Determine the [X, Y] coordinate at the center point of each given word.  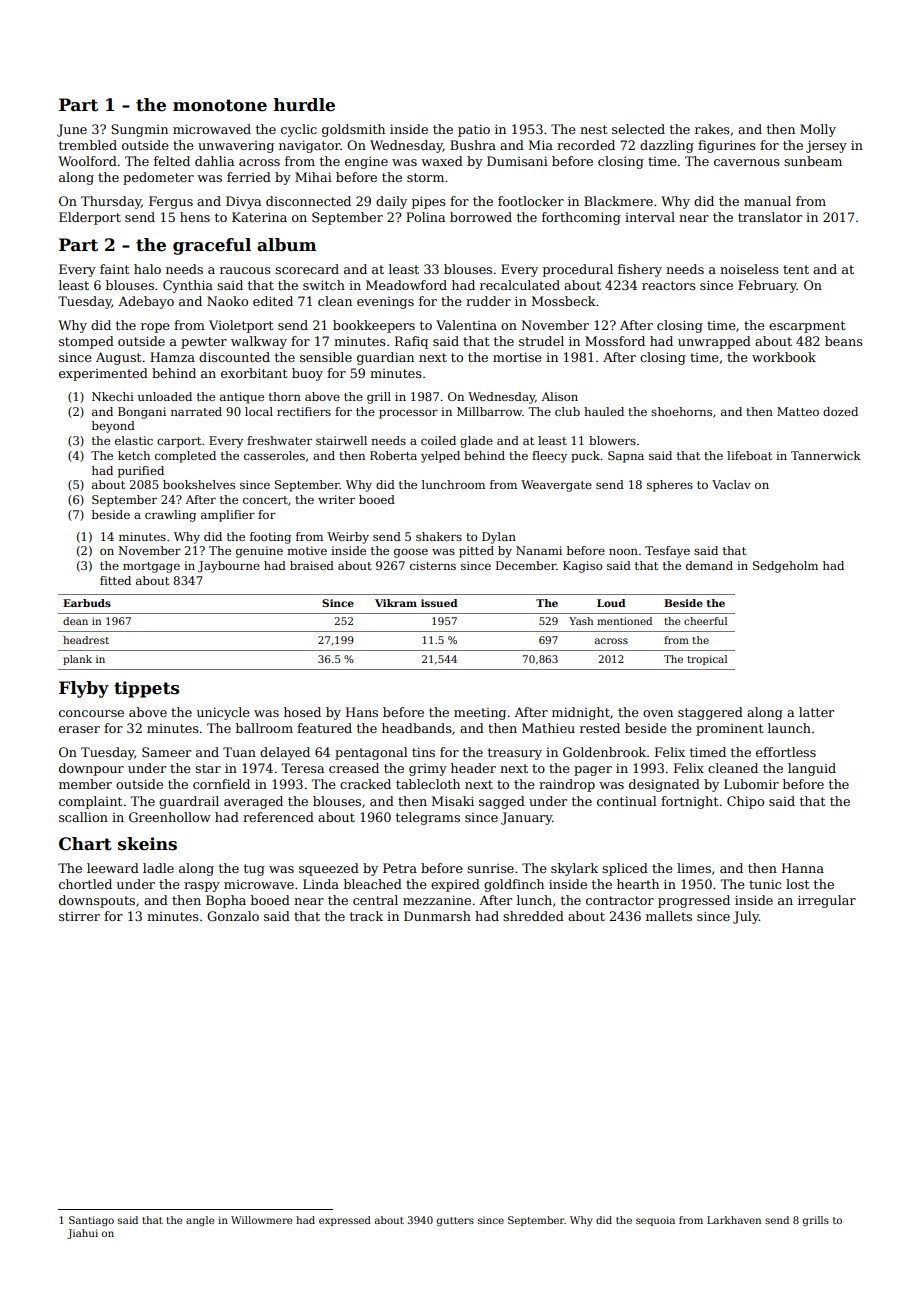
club [567, 411]
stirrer [79, 916]
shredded [533, 916]
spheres [670, 486]
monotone [220, 105]
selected [638, 129]
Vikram [396, 603]
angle [200, 1221]
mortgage [151, 567]
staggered [710, 713]
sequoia [655, 1221]
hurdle [304, 105]
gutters [455, 1221]
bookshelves [199, 484]
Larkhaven [734, 1220]
